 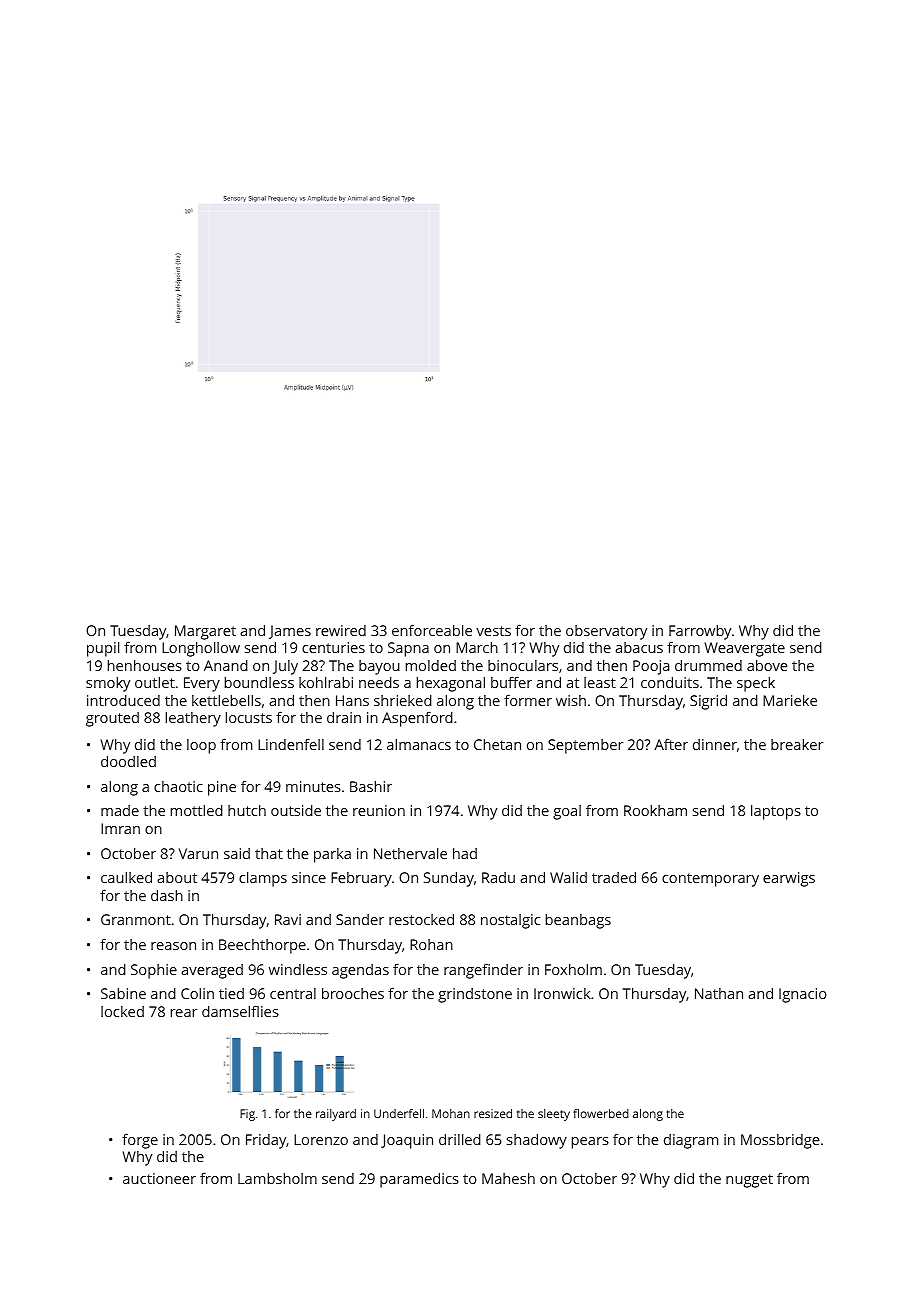 I want to click on Lorenzo, so click(x=321, y=1139).
